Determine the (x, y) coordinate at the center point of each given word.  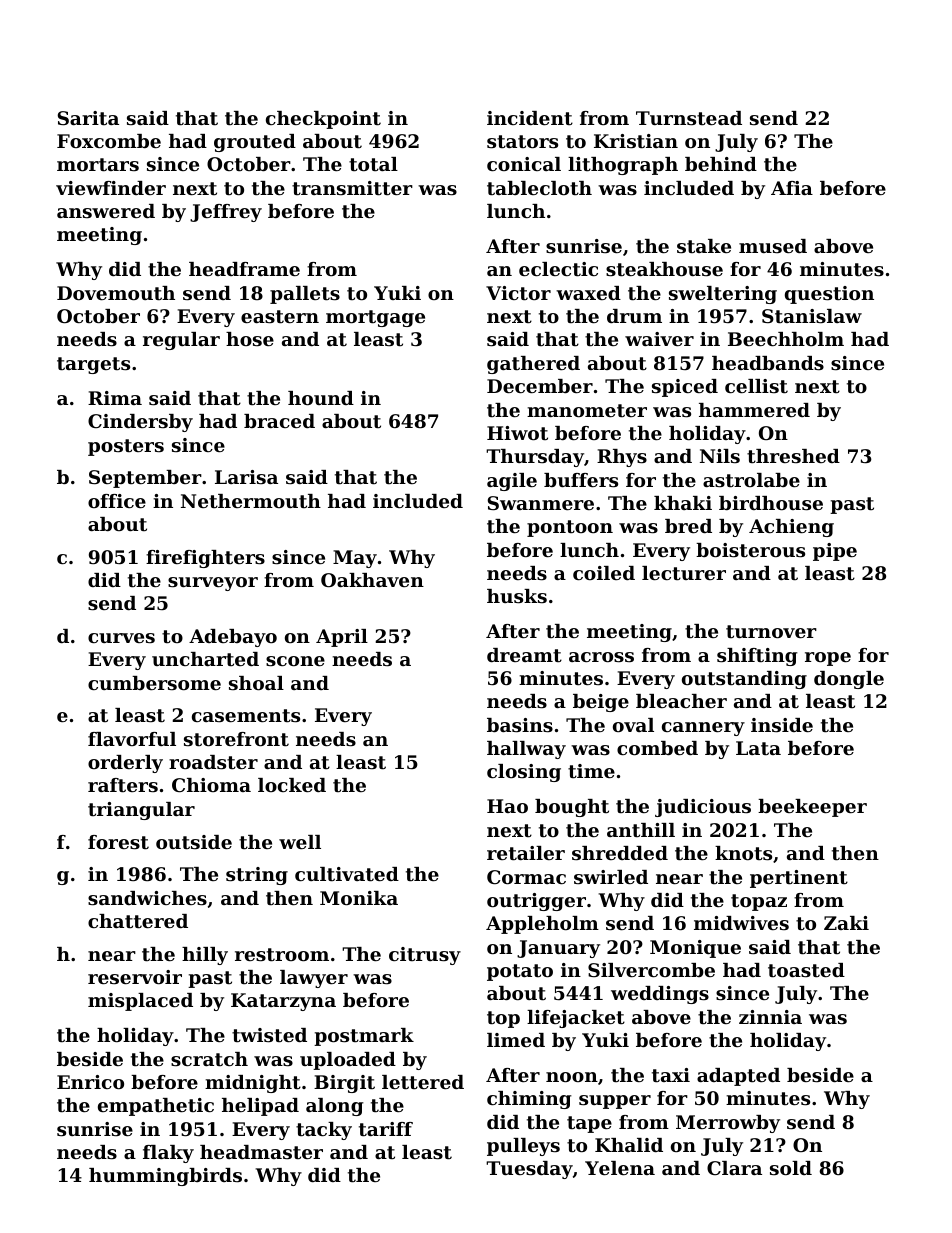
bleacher (681, 701)
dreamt (524, 655)
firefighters (205, 559)
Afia (792, 188)
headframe (244, 269)
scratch (209, 1059)
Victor (518, 293)
